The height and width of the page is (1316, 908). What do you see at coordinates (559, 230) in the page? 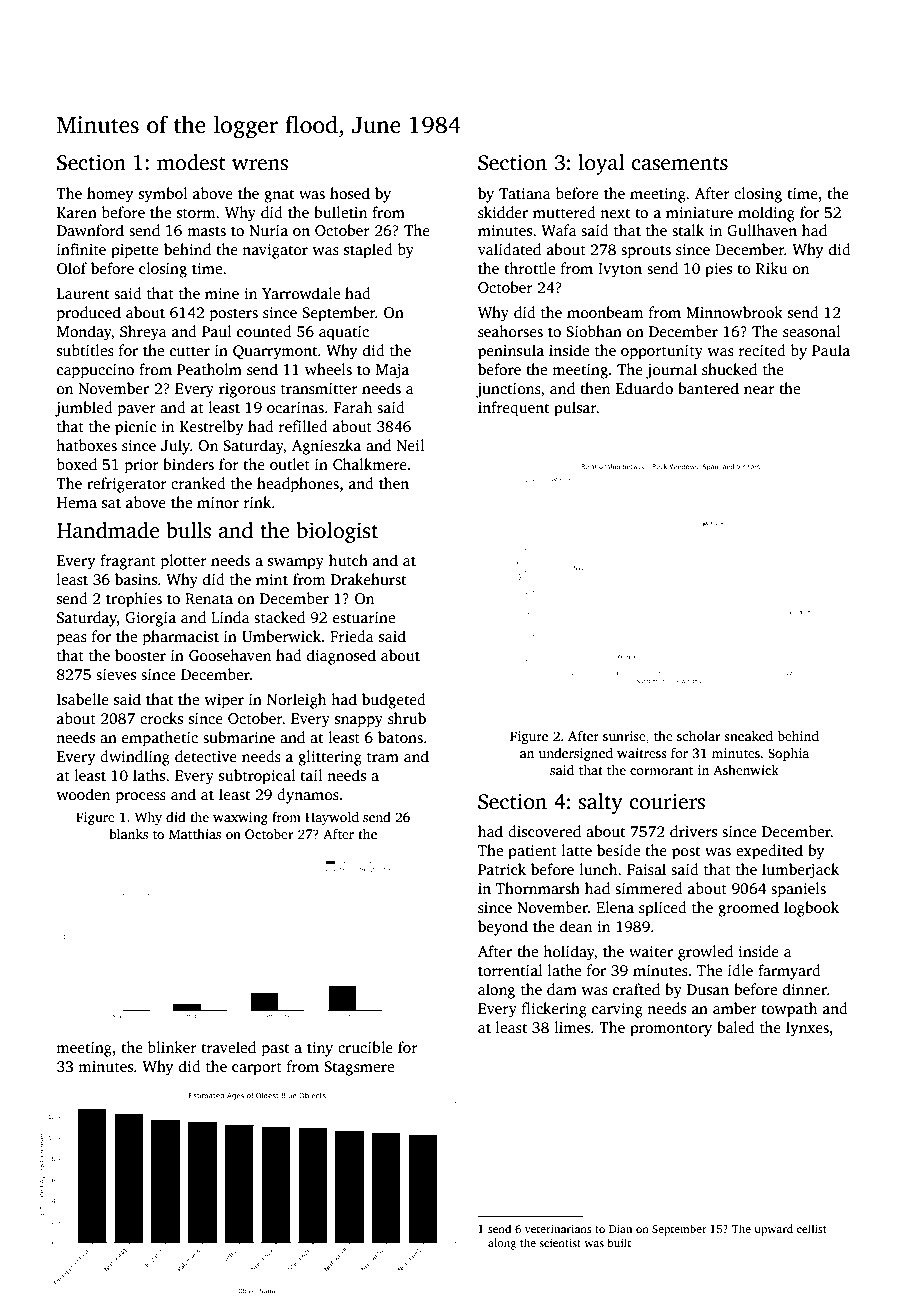
I see `Wafa` at bounding box center [559, 230].
